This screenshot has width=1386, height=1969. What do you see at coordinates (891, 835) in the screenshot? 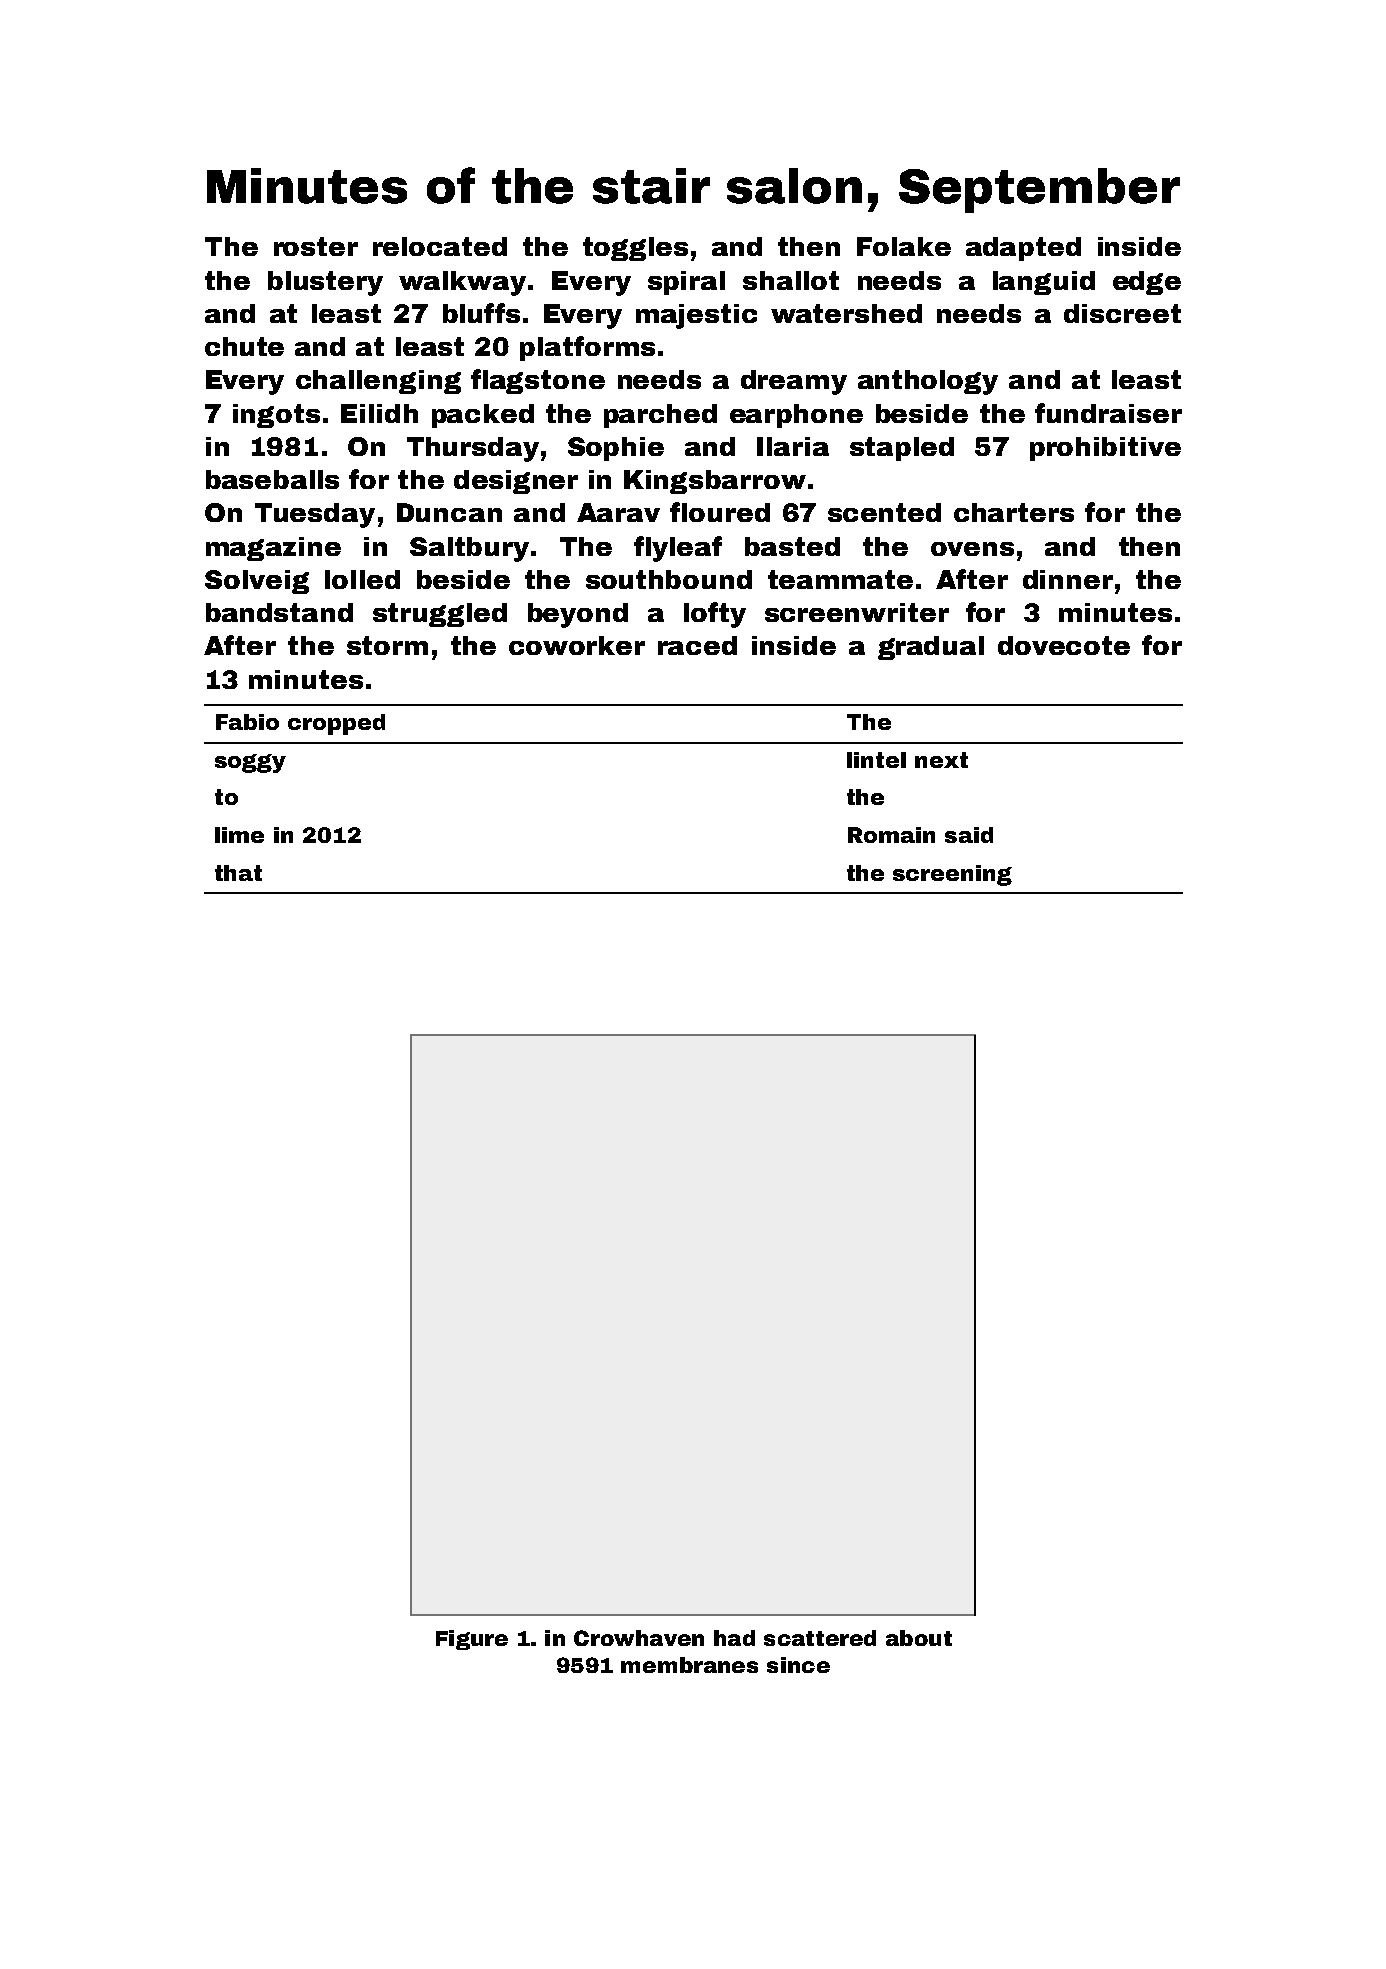
I see `Romain` at bounding box center [891, 835].
